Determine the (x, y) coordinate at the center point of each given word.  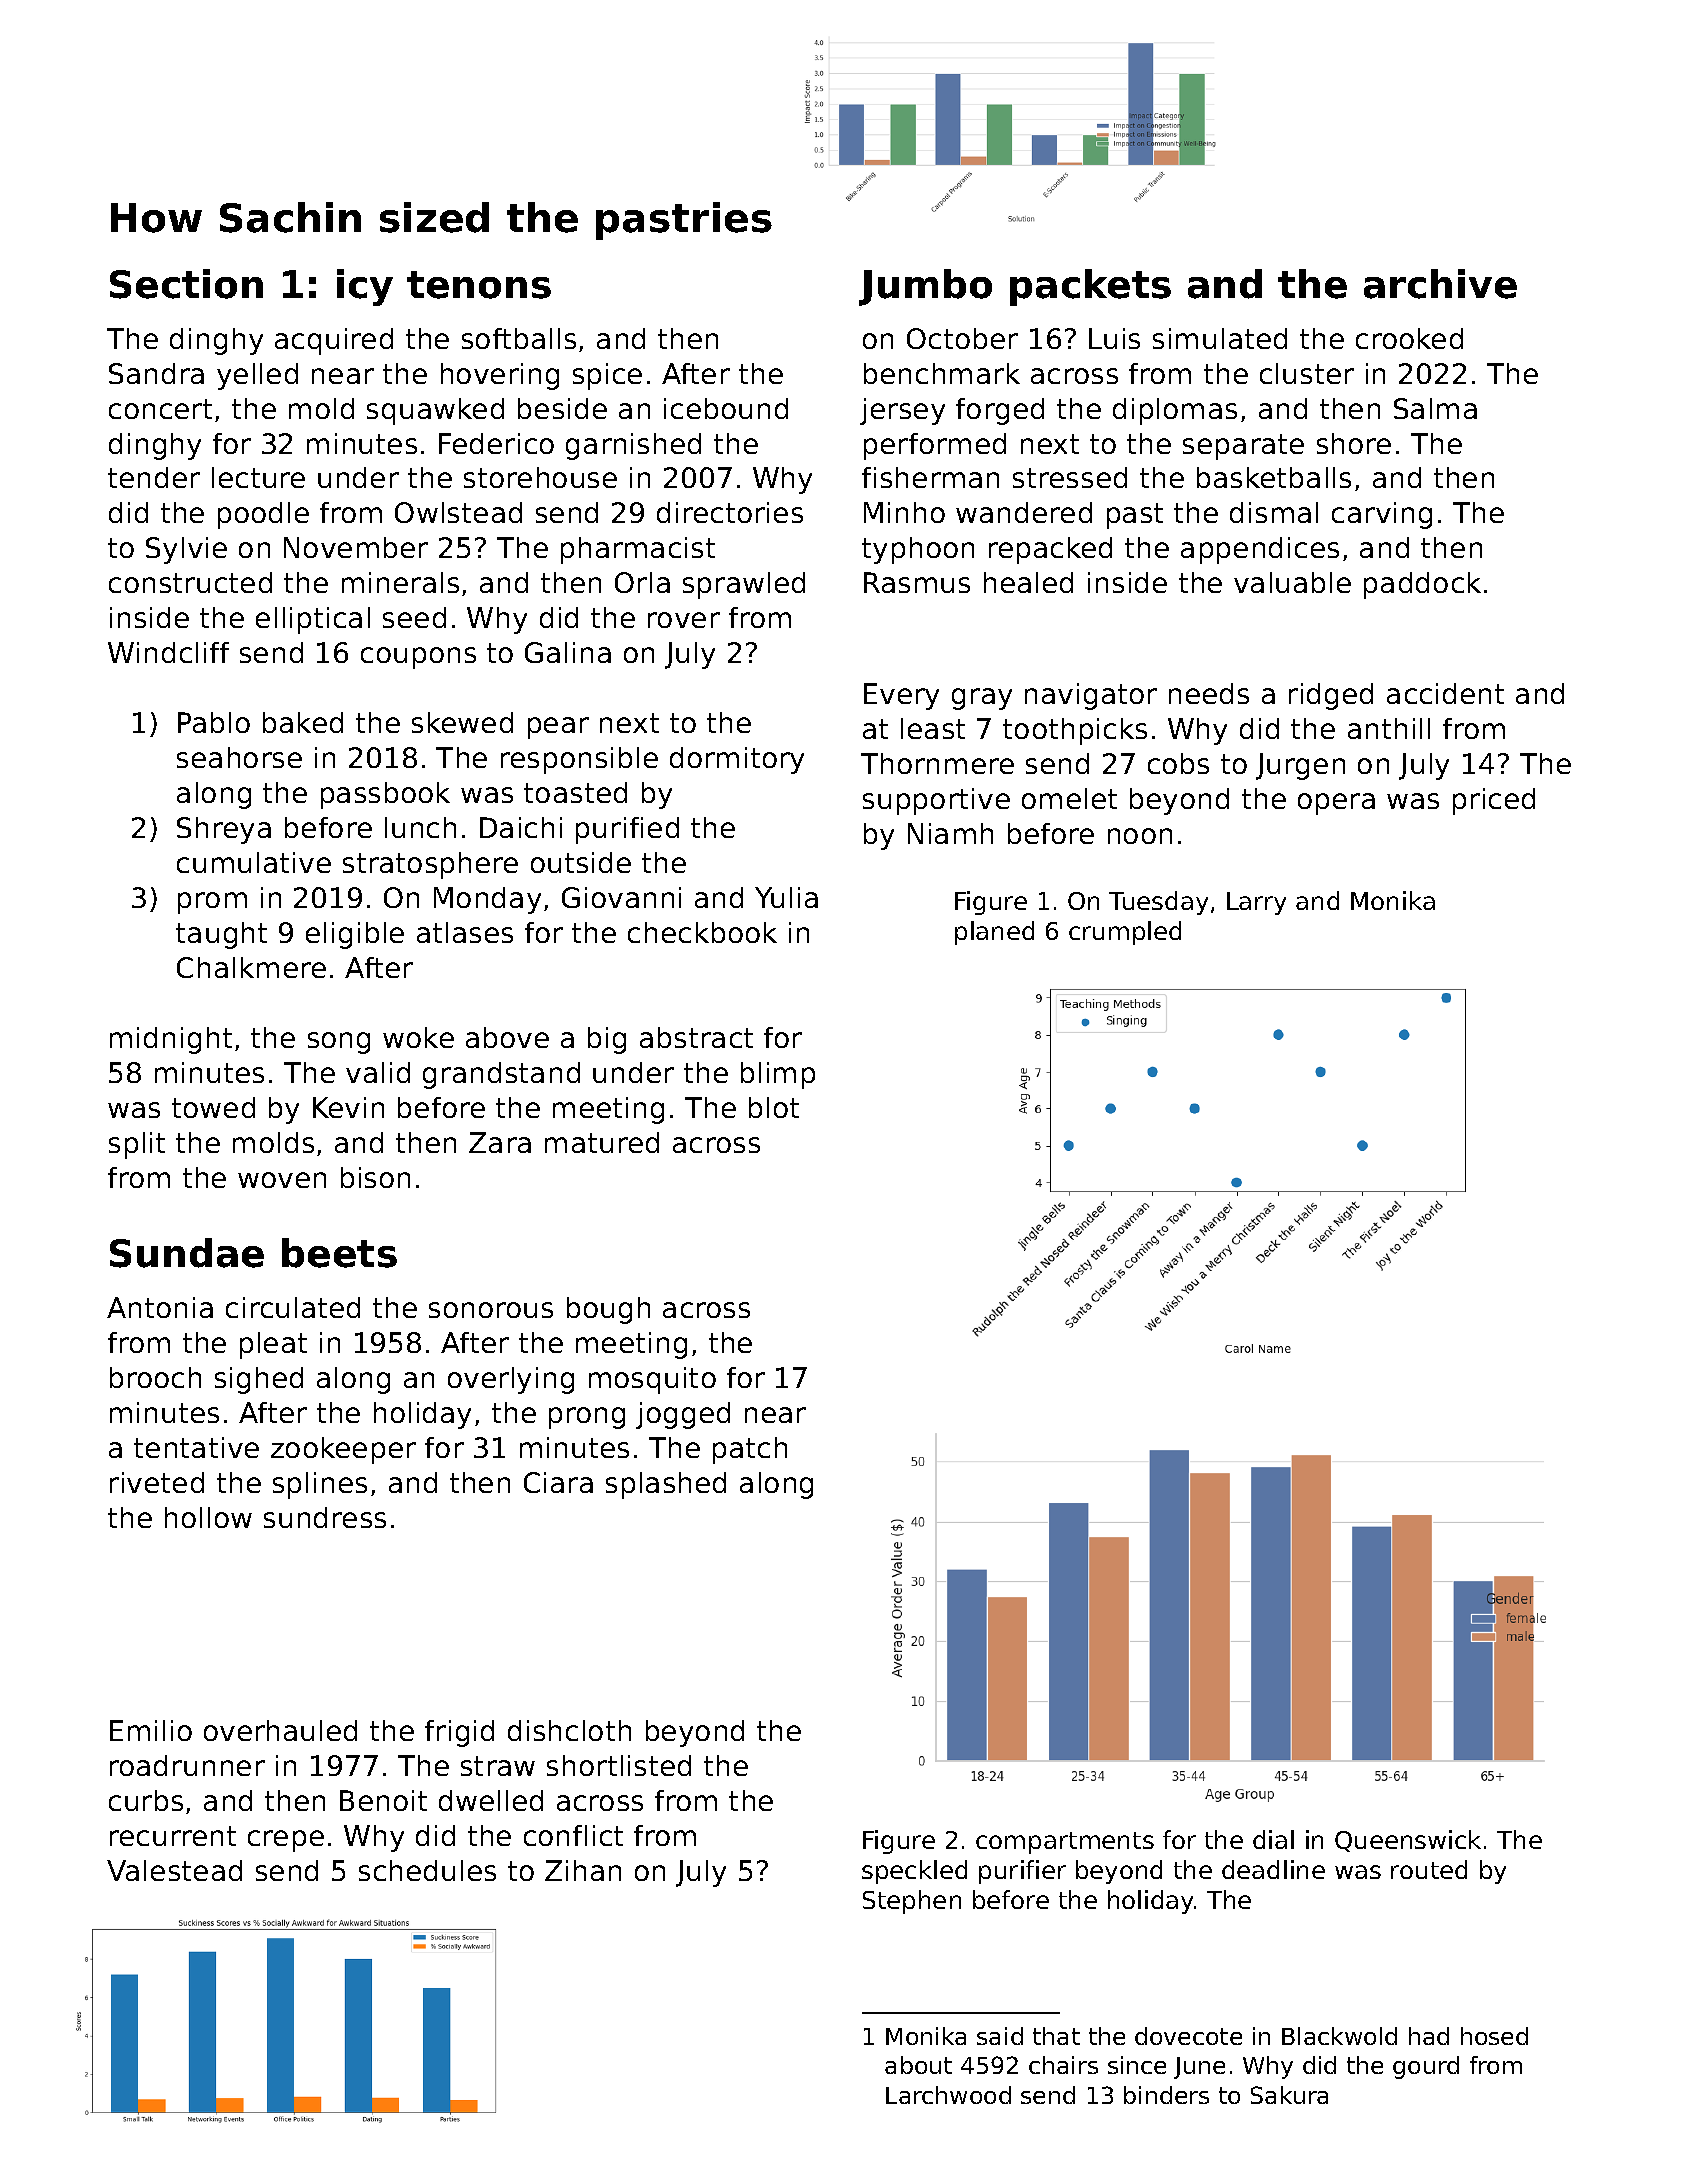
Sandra (156, 373)
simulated (1220, 338)
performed (935, 446)
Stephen (912, 1902)
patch (750, 1450)
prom (212, 903)
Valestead (174, 1870)
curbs (146, 1800)
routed (1429, 1869)
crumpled (1125, 933)
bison (375, 1177)
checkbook (702, 932)
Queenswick (1408, 1841)
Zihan (583, 1870)
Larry (1256, 903)
